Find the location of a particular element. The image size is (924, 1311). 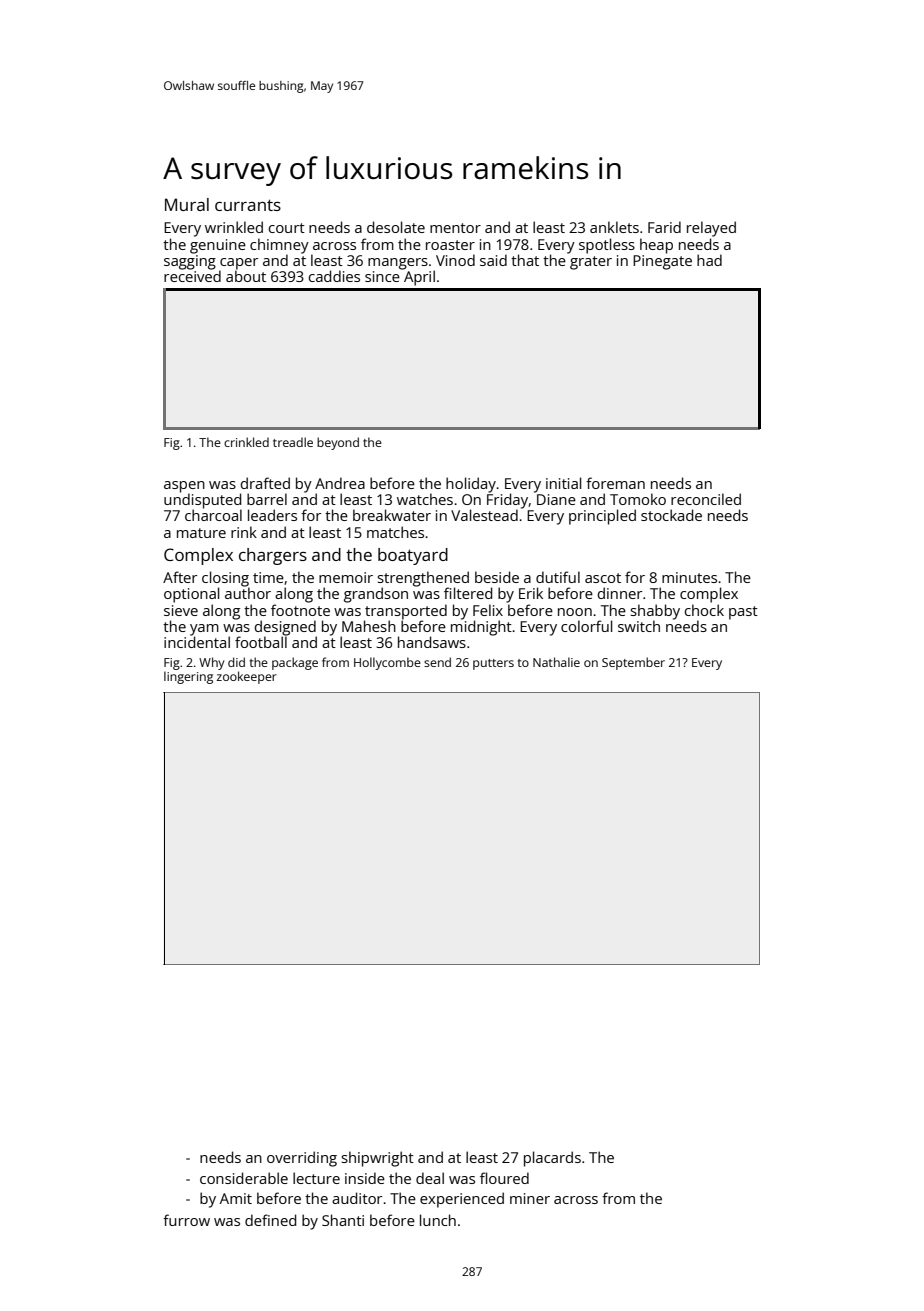

overriding is located at coordinates (302, 1159).
